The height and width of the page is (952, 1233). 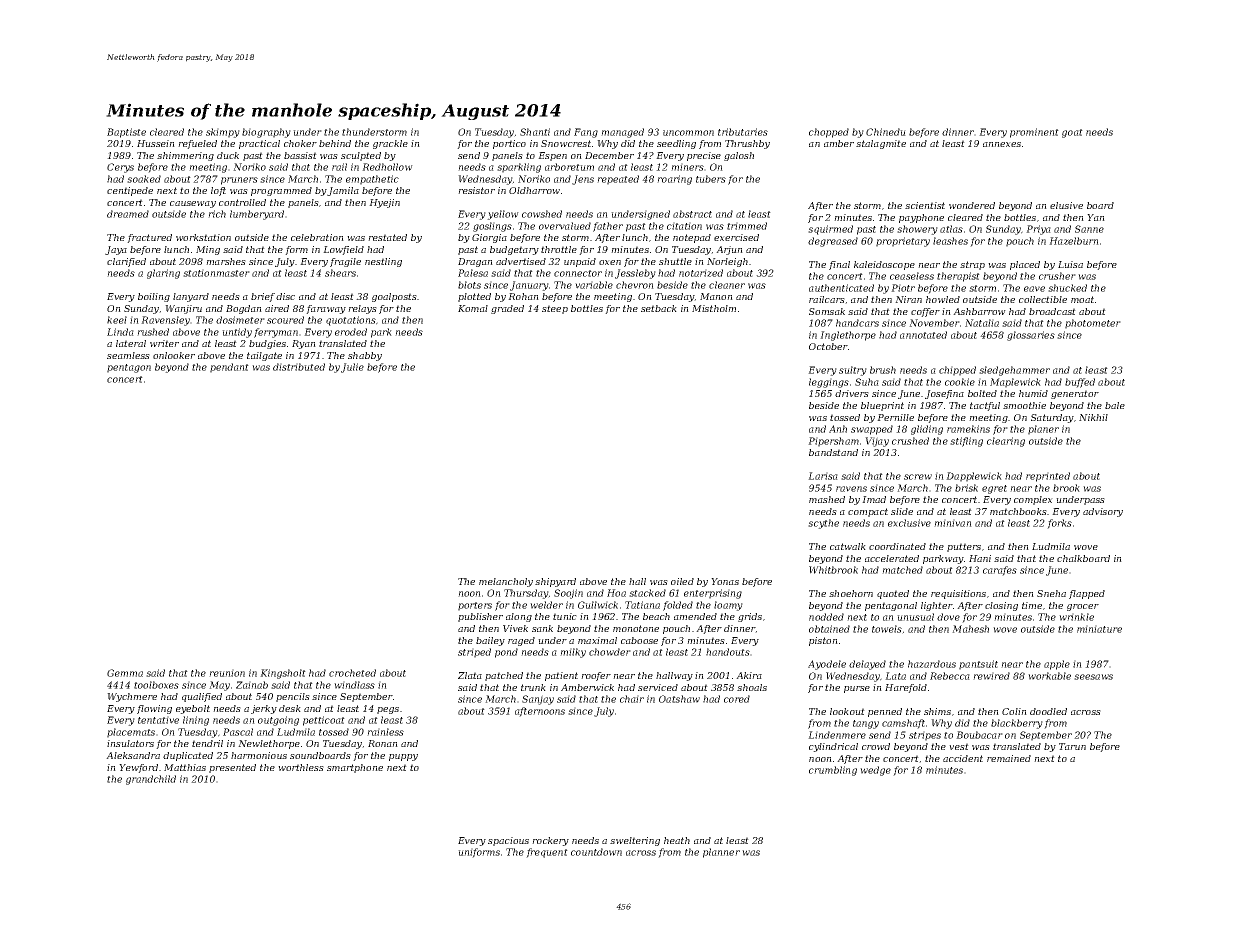 I want to click on pendant, so click(x=229, y=368).
